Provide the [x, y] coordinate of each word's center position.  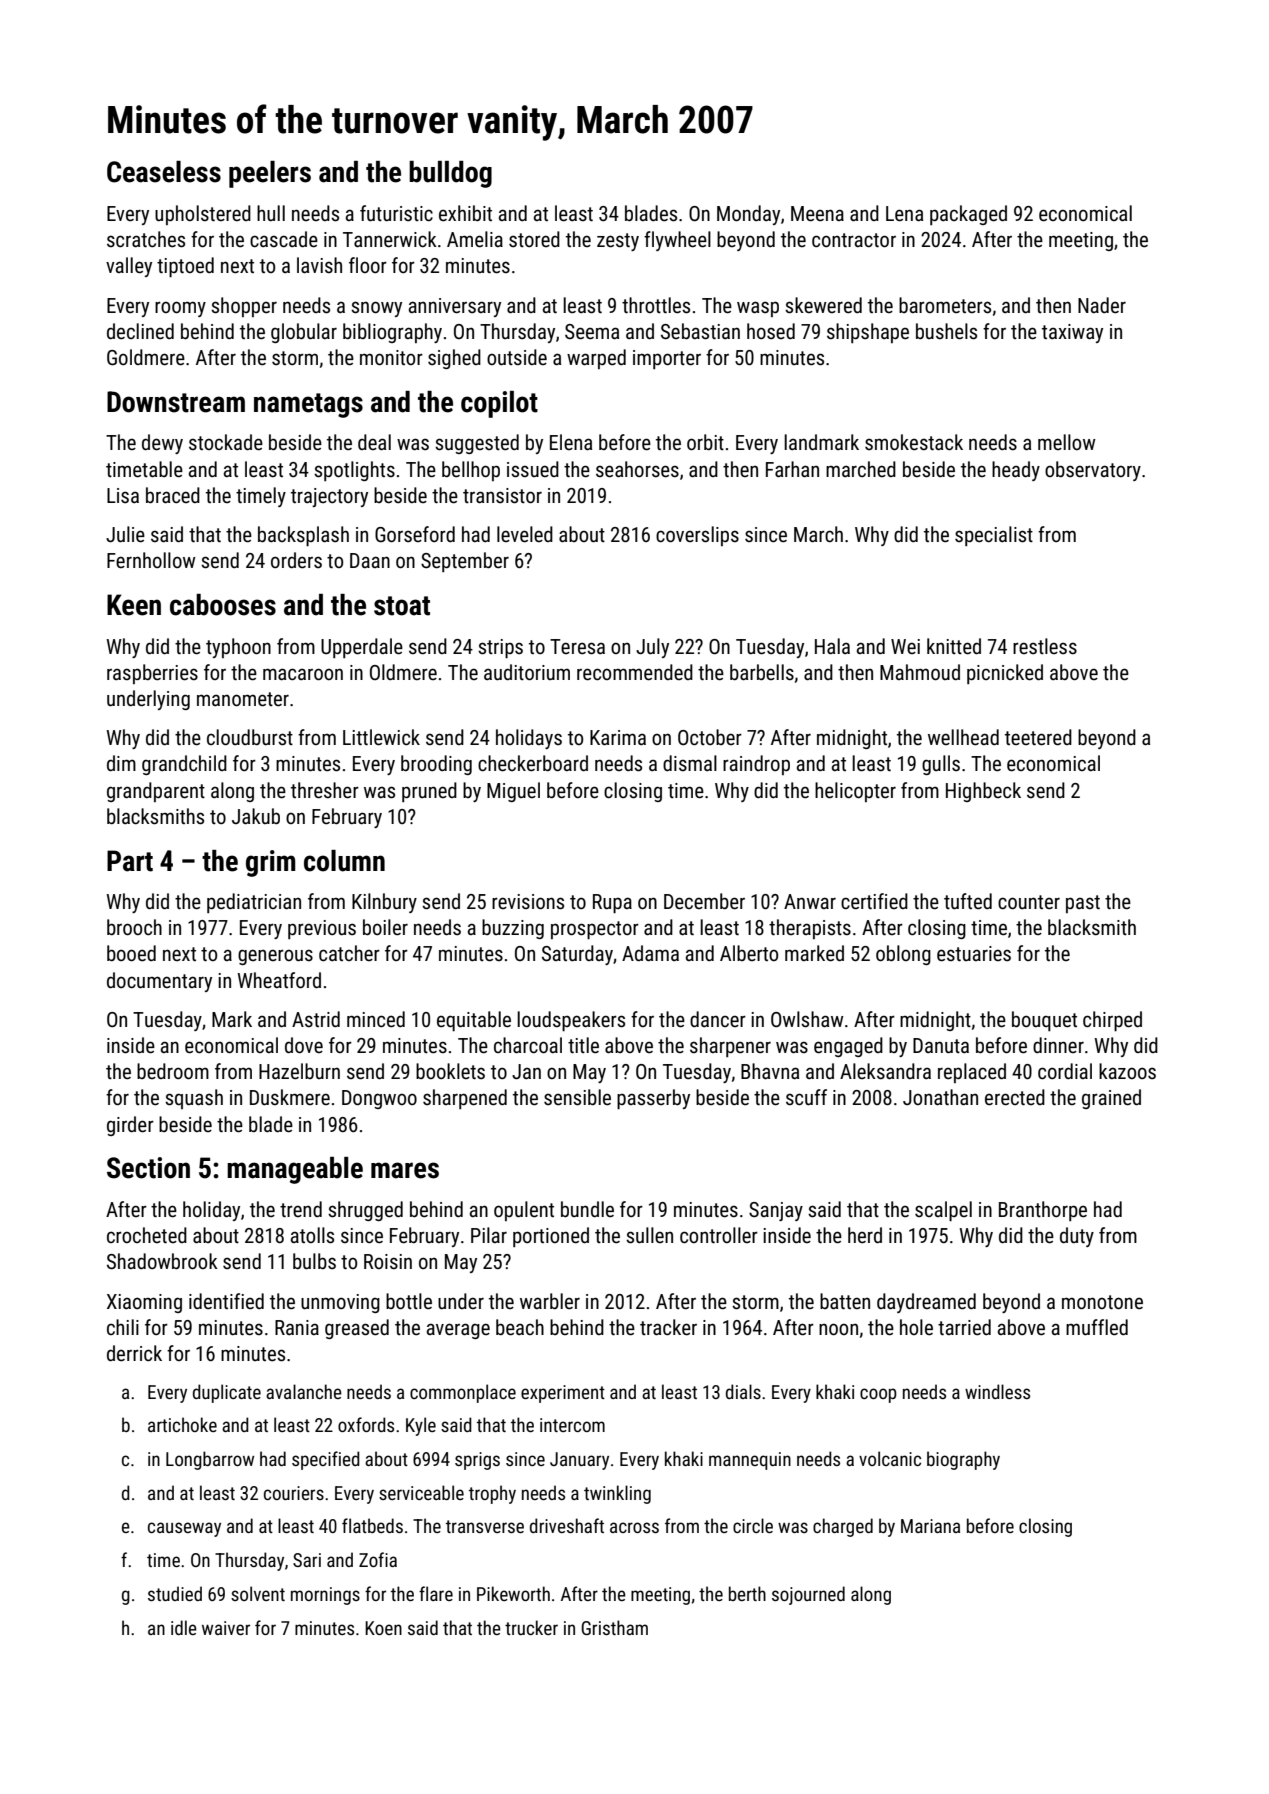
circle [753, 1525]
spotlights [354, 471]
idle [184, 1627]
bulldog [450, 174]
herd [865, 1235]
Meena [817, 214]
